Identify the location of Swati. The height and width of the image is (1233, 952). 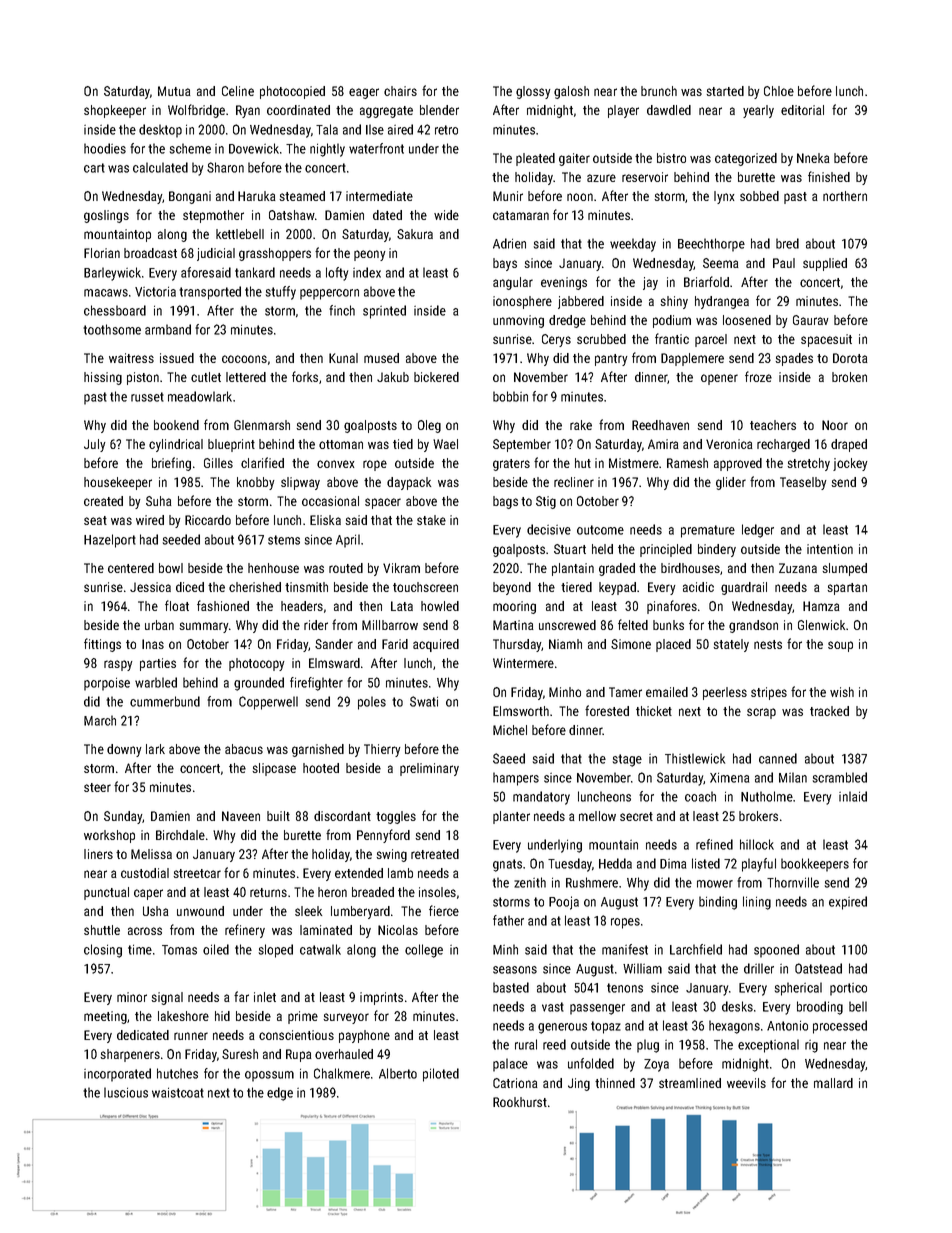
(424, 701).
